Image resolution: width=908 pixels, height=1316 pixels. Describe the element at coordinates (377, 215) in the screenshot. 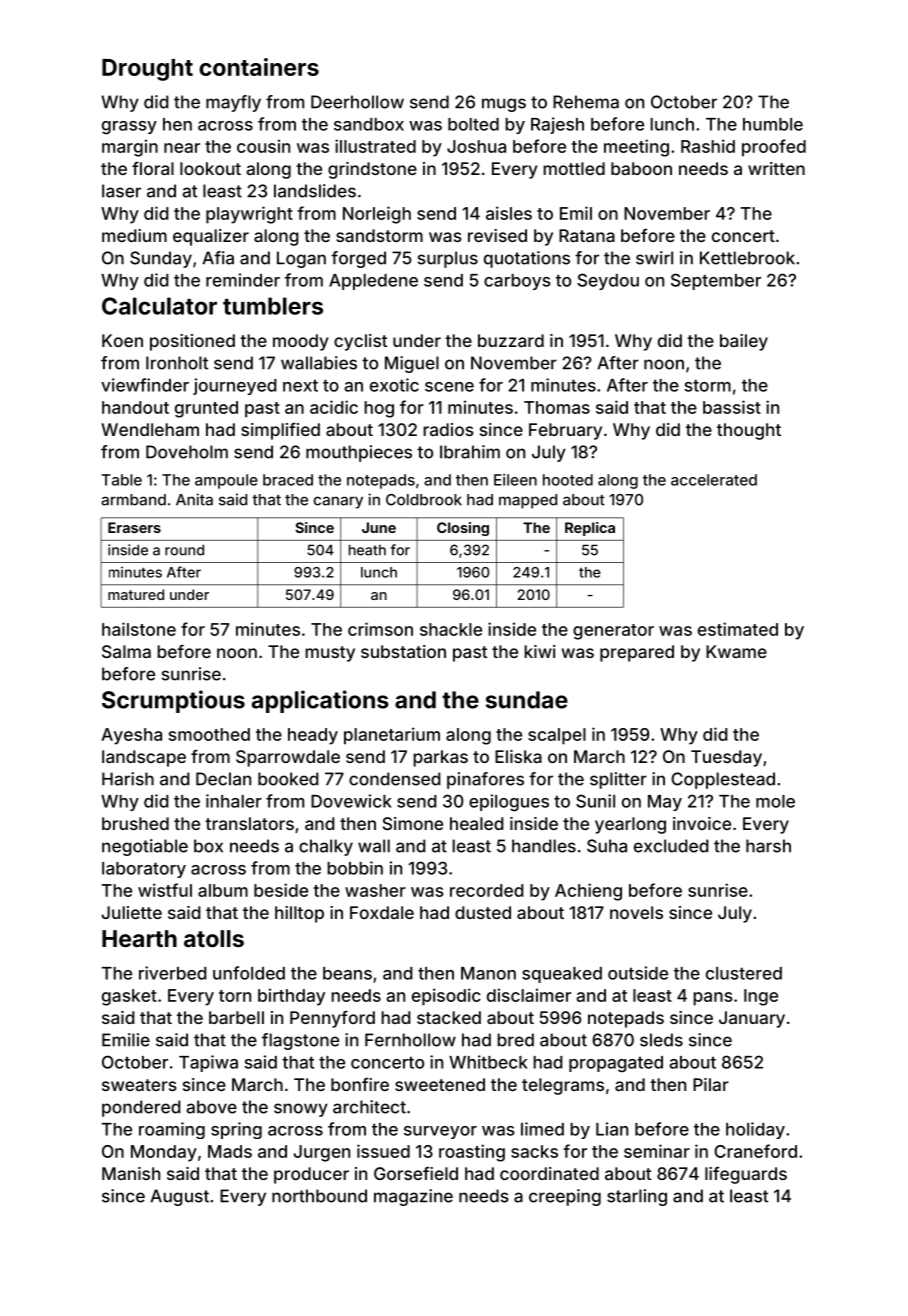

I see `Norleigh` at that location.
